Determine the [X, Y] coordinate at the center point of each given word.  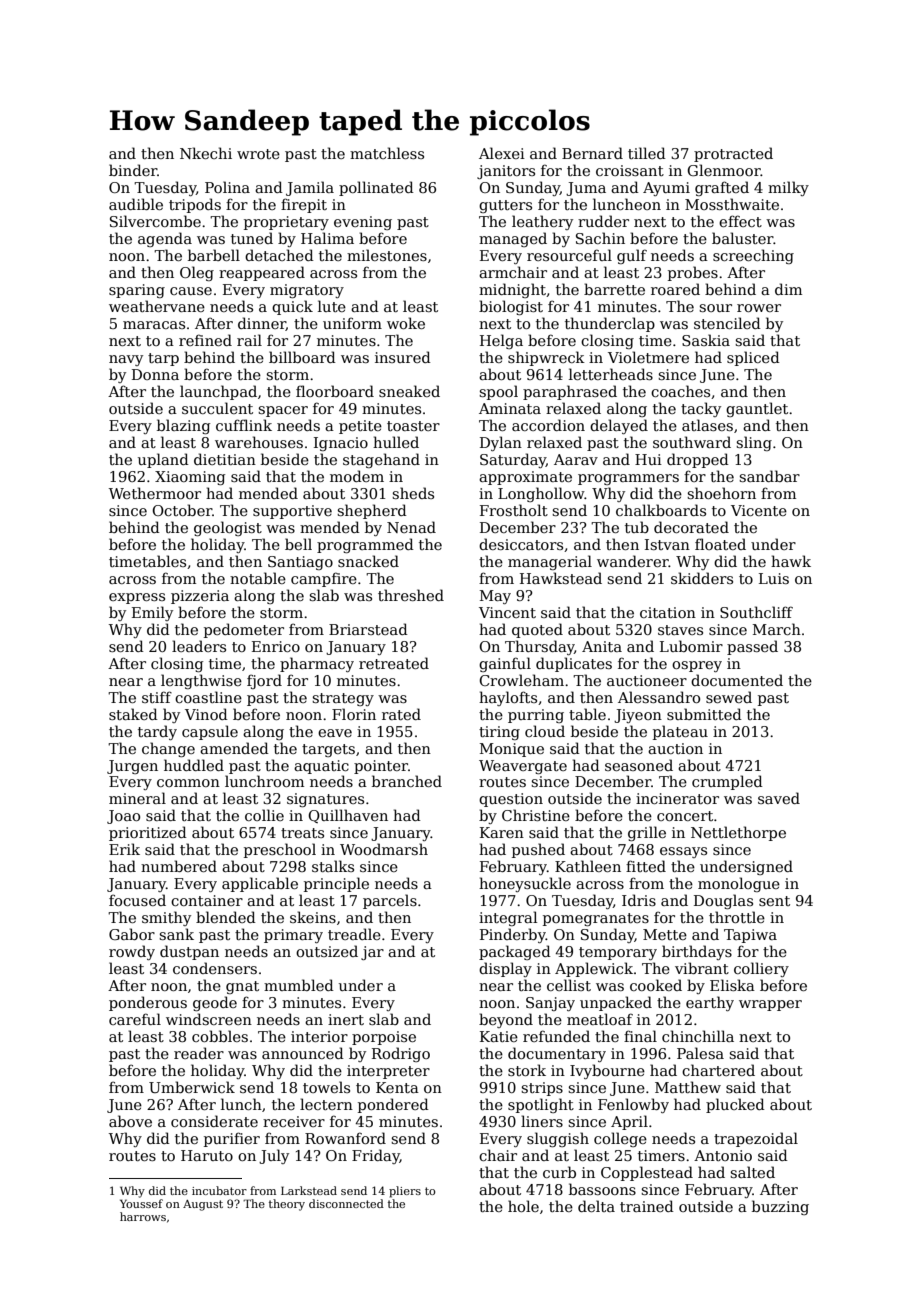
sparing [137, 291]
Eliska [732, 985]
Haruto [207, 1155]
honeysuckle [525, 884]
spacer [283, 411]
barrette [614, 289]
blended [226, 917]
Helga [501, 341]
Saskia [706, 340]
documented [737, 680]
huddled [194, 765]
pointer [381, 767]
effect [740, 221]
